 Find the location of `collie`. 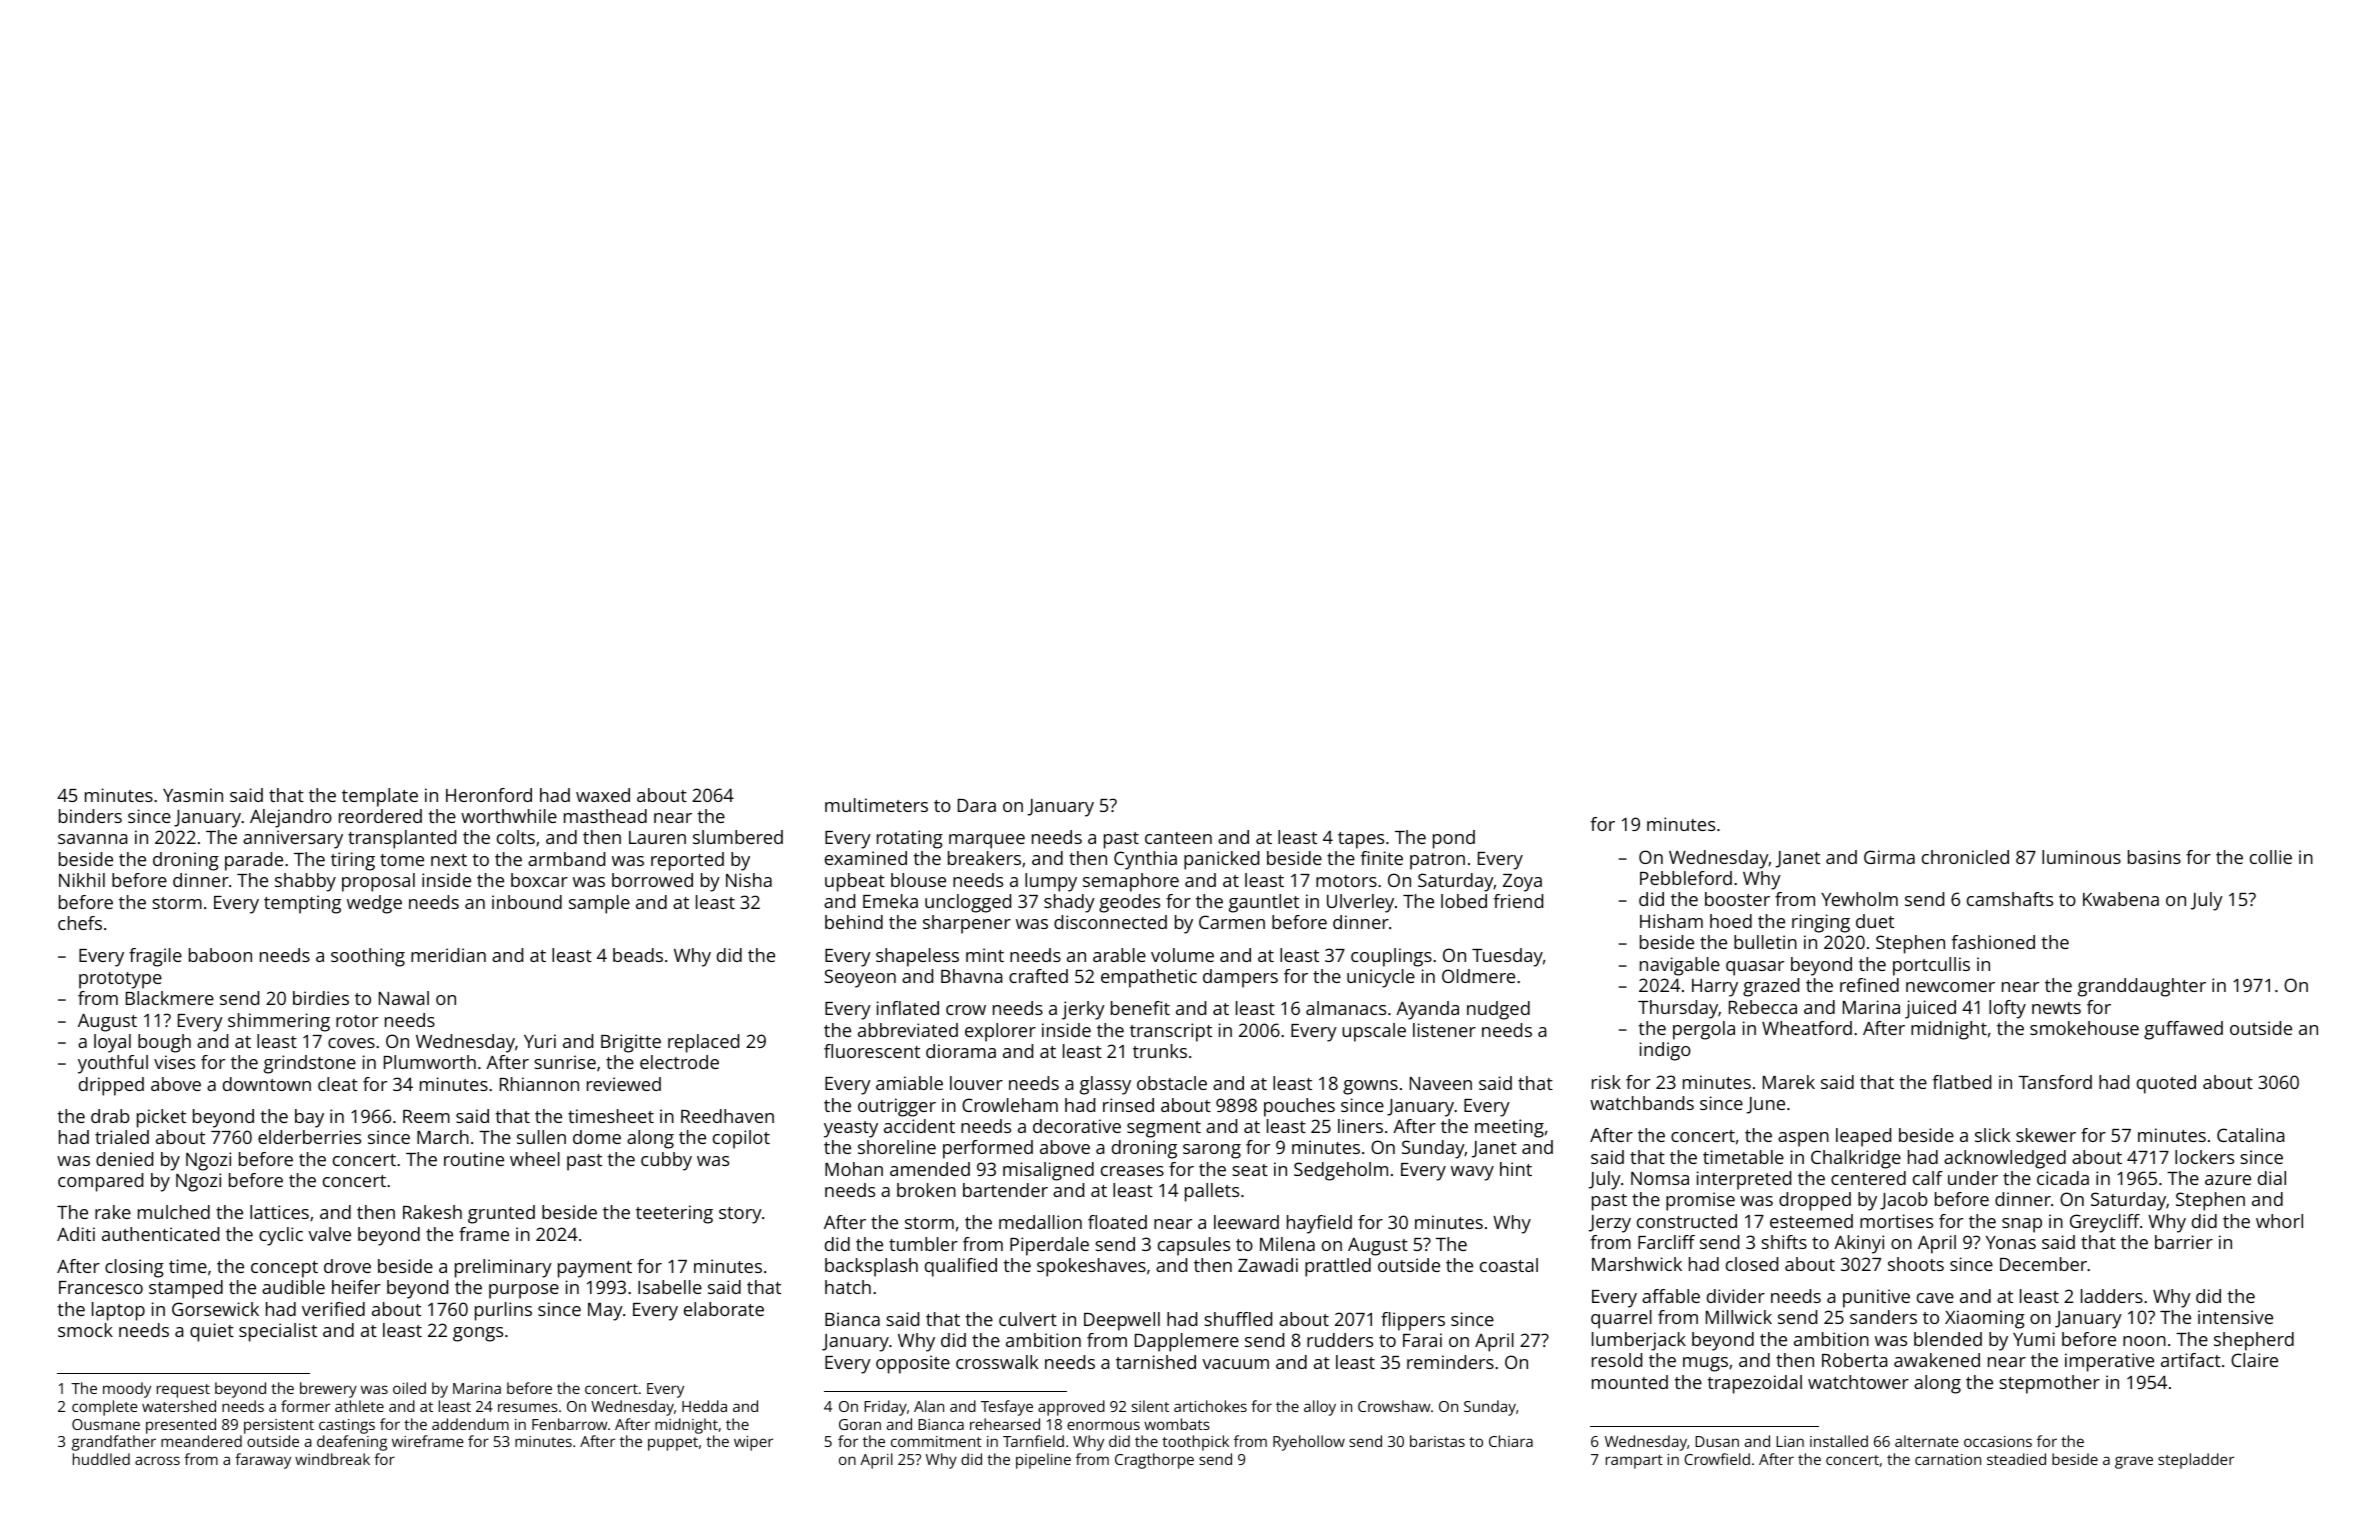

collie is located at coordinates (2271, 857).
